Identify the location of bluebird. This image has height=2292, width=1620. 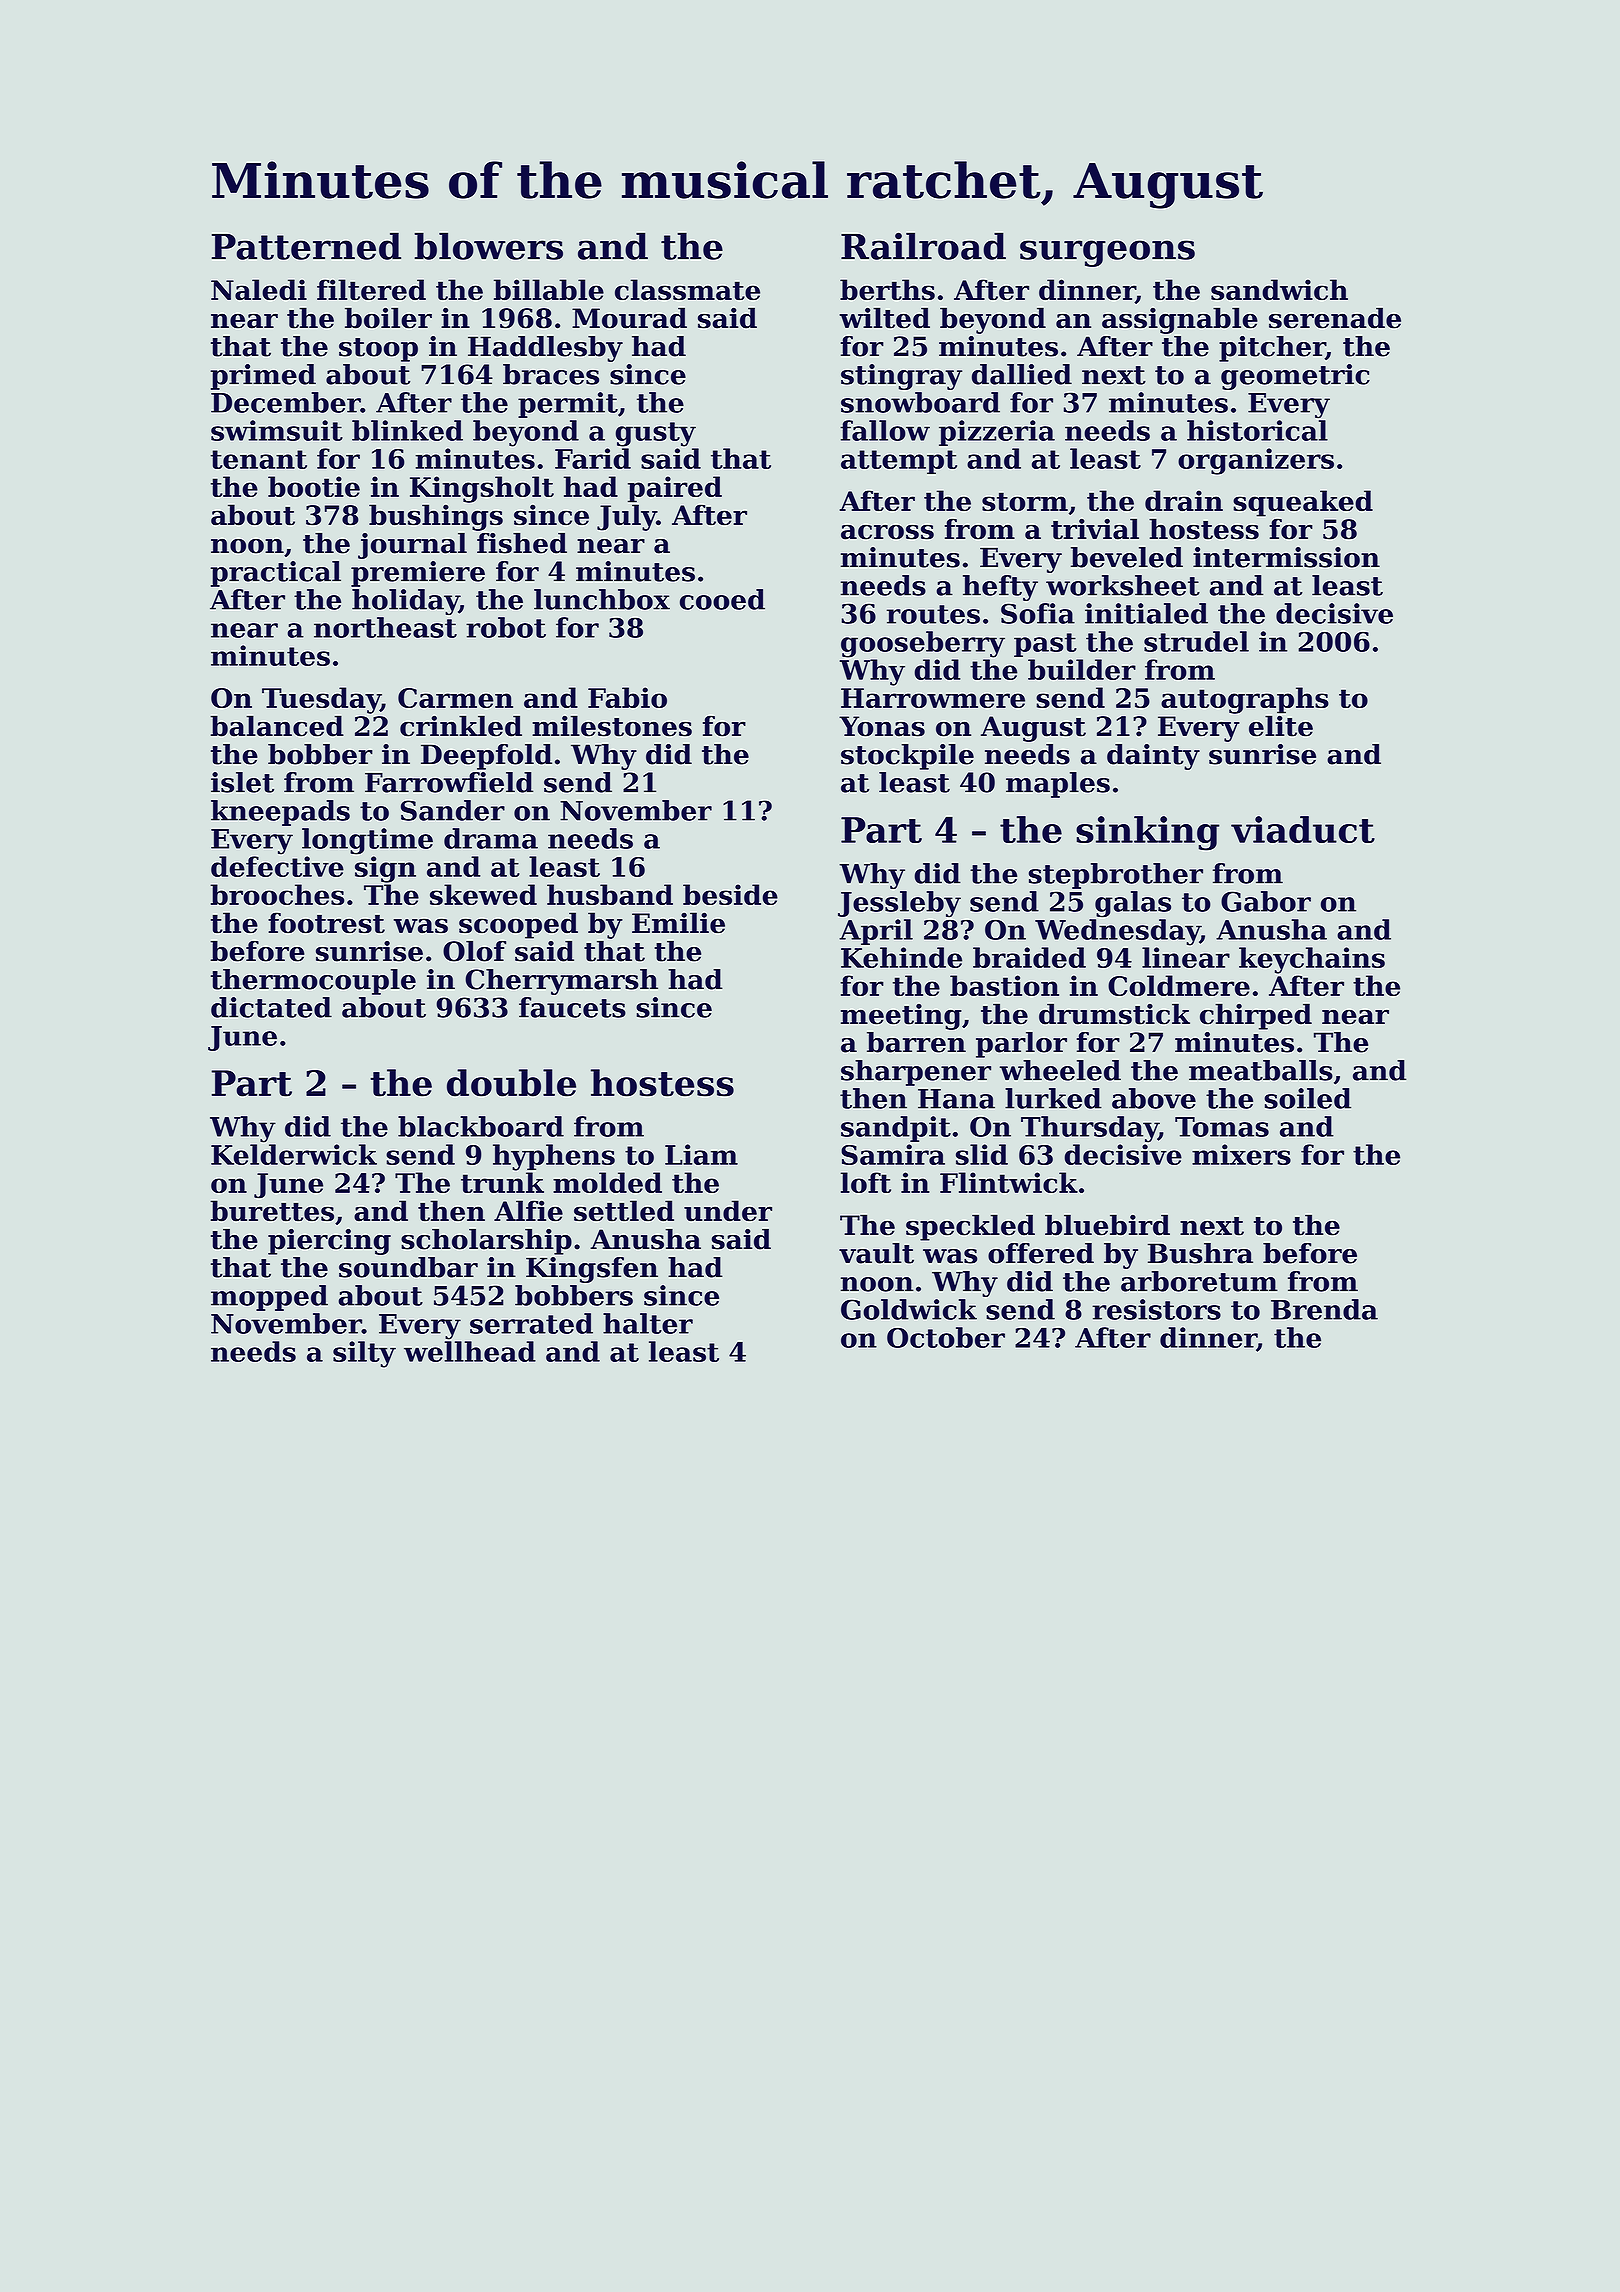
(1107, 1225).
